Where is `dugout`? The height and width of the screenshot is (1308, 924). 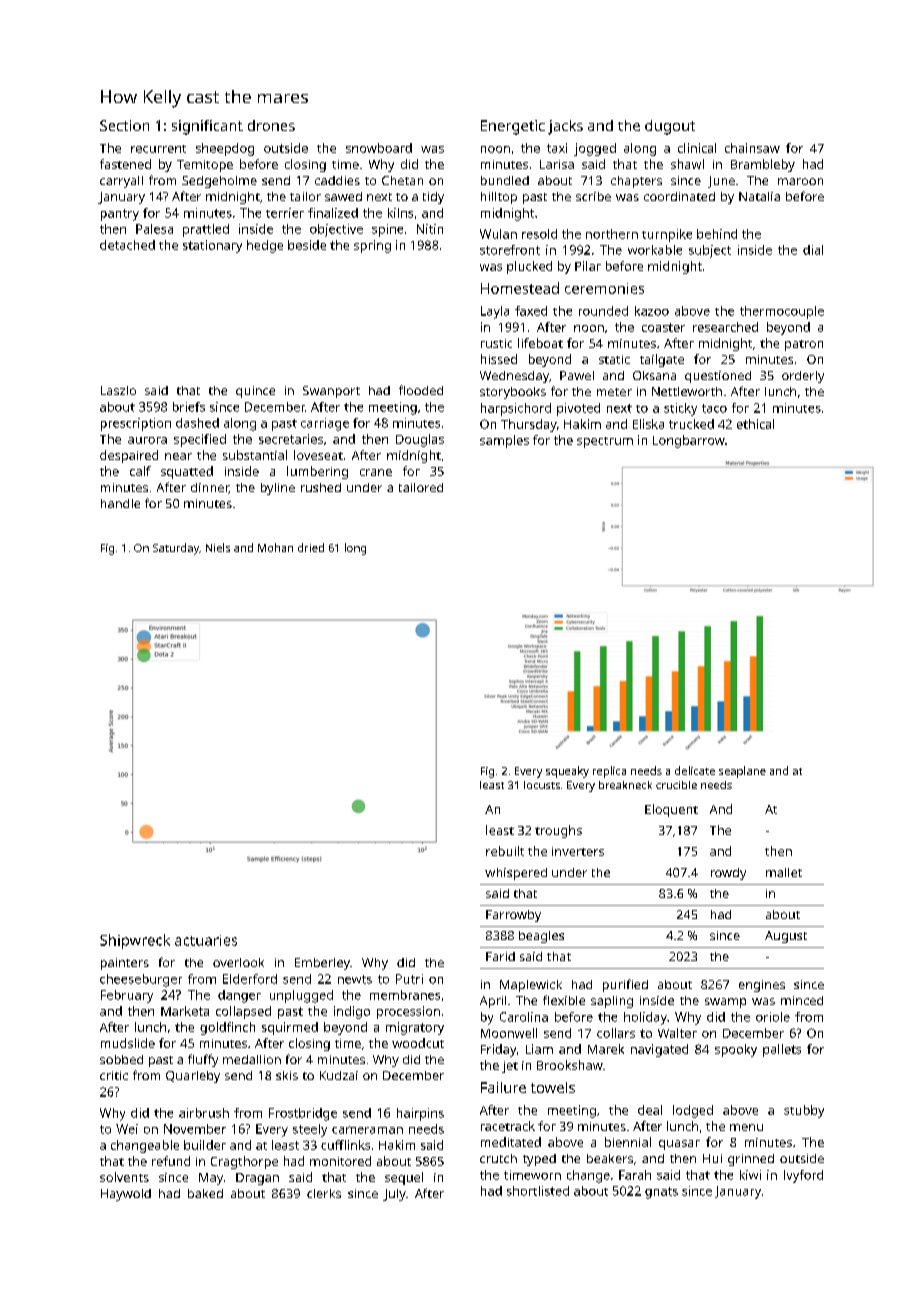 dugout is located at coordinates (670, 127).
